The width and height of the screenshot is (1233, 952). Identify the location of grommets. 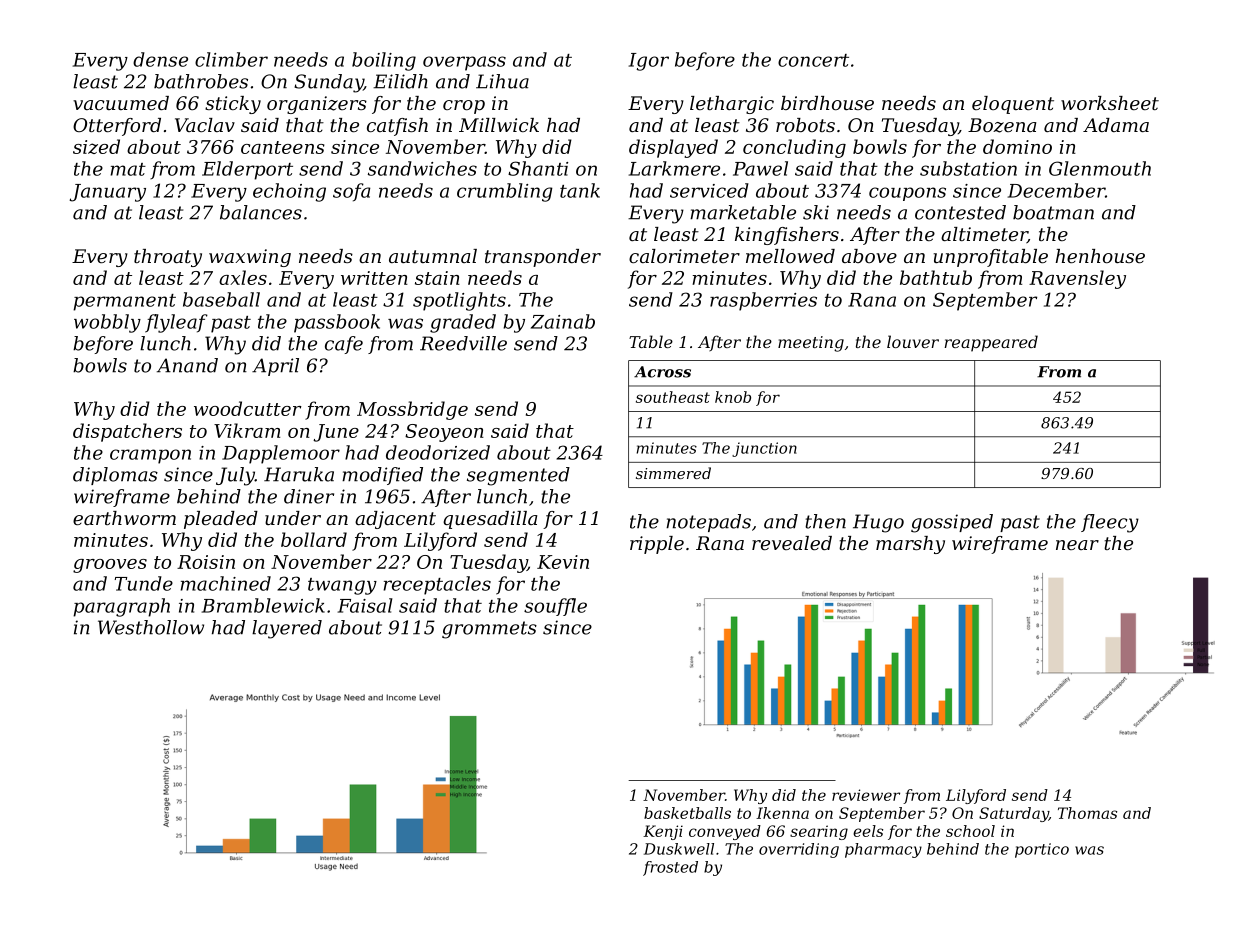
(489, 630).
